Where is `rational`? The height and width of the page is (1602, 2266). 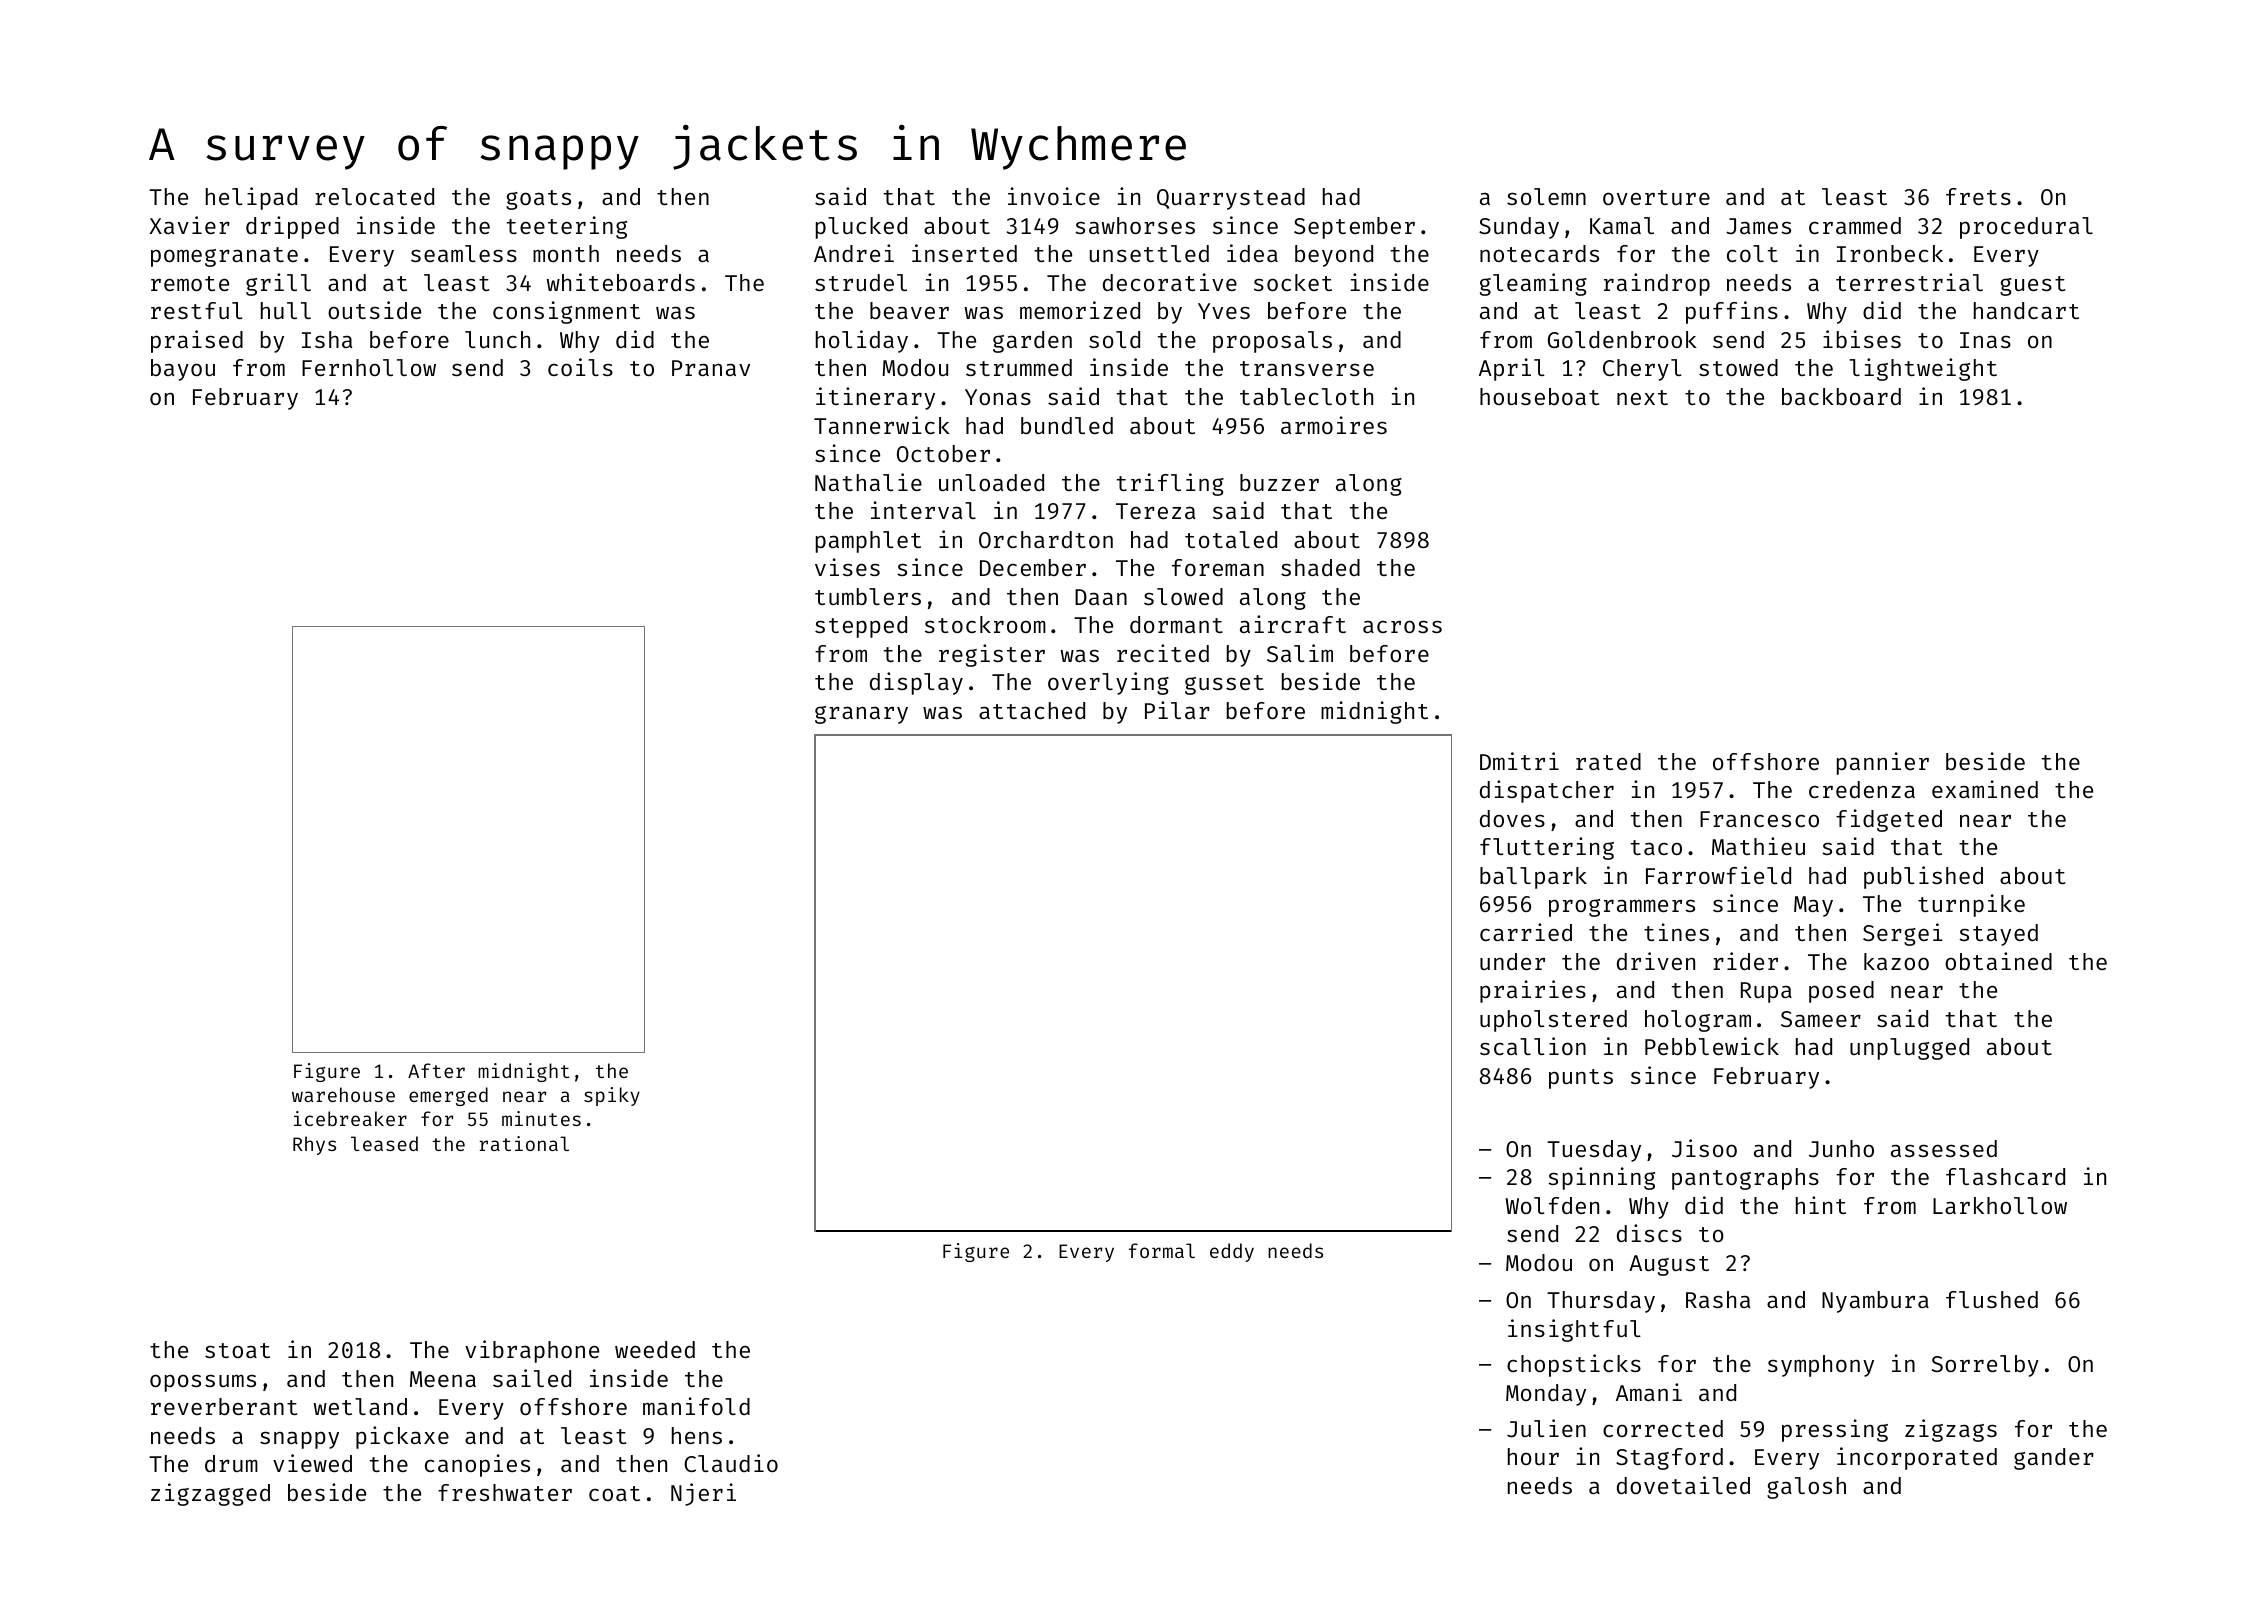
rational is located at coordinates (524, 1143).
